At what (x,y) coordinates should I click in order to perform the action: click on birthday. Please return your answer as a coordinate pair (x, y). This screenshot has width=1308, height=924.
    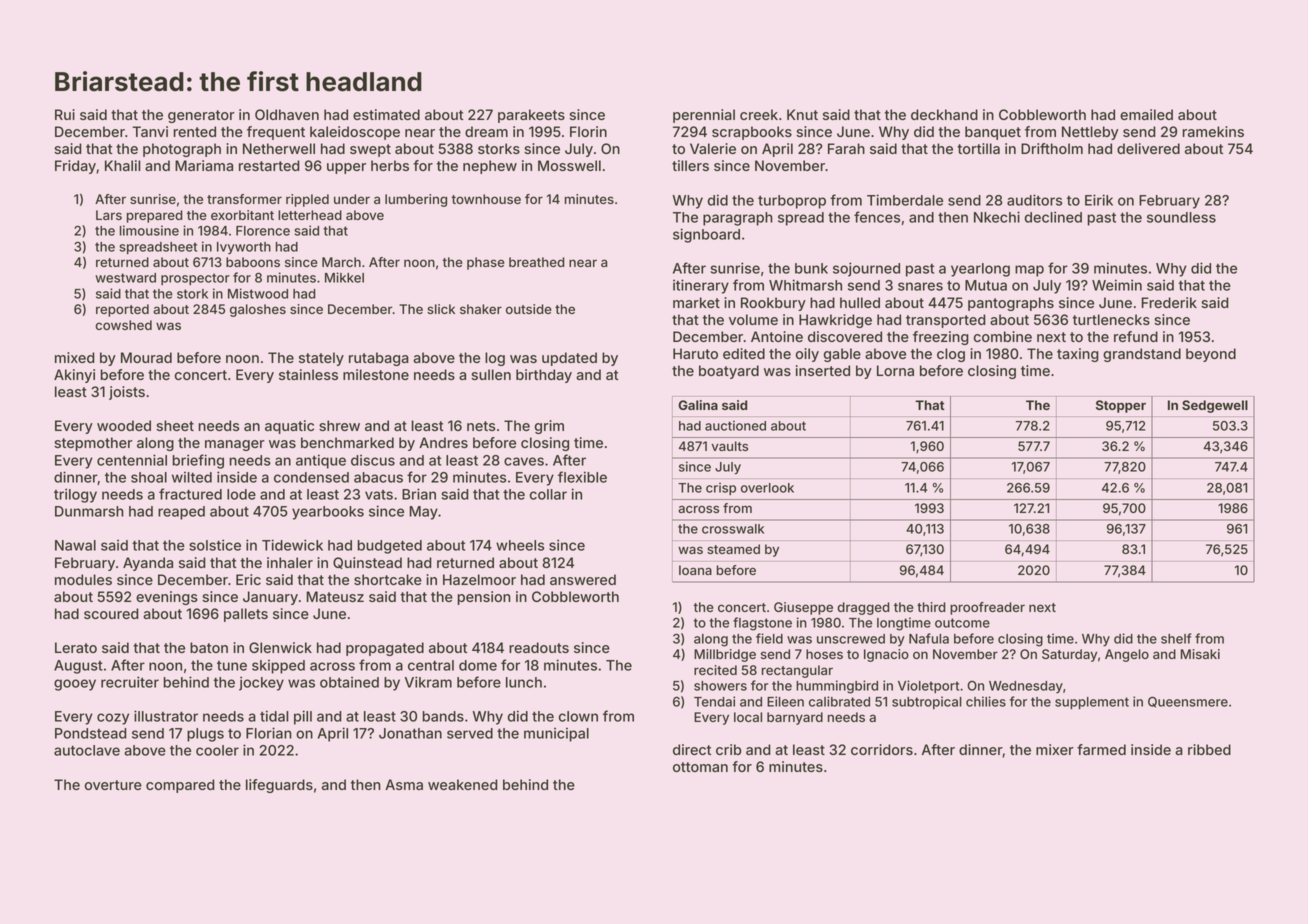
    Looking at the image, I should click on (544, 376).
